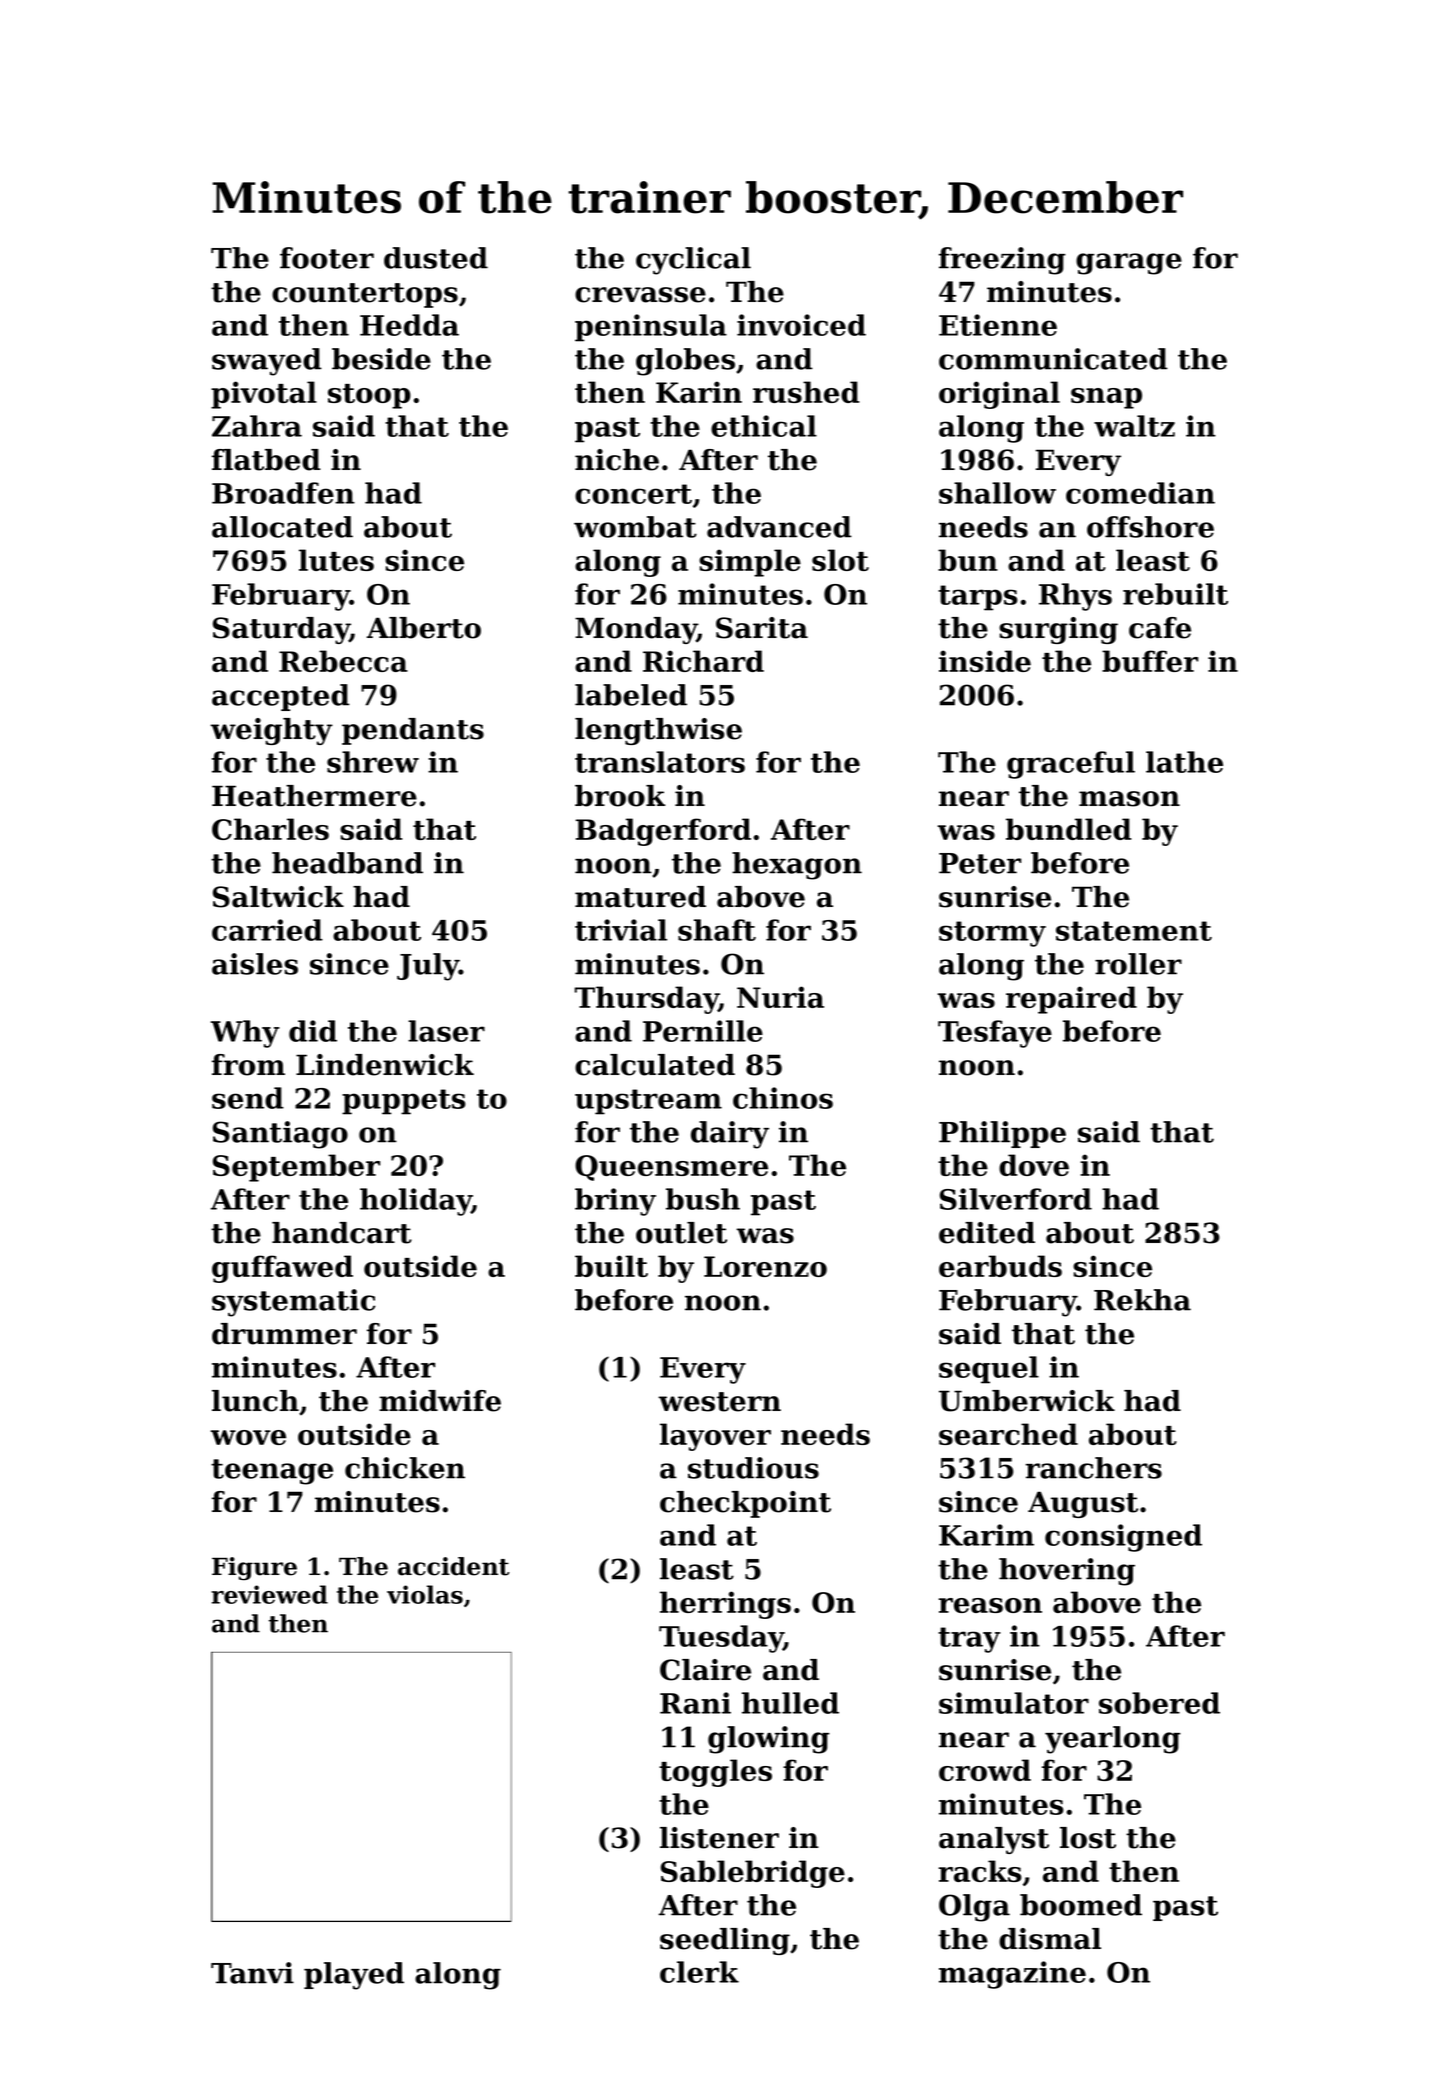 The height and width of the screenshot is (2100, 1450). I want to click on Tanvi, so click(252, 1973).
